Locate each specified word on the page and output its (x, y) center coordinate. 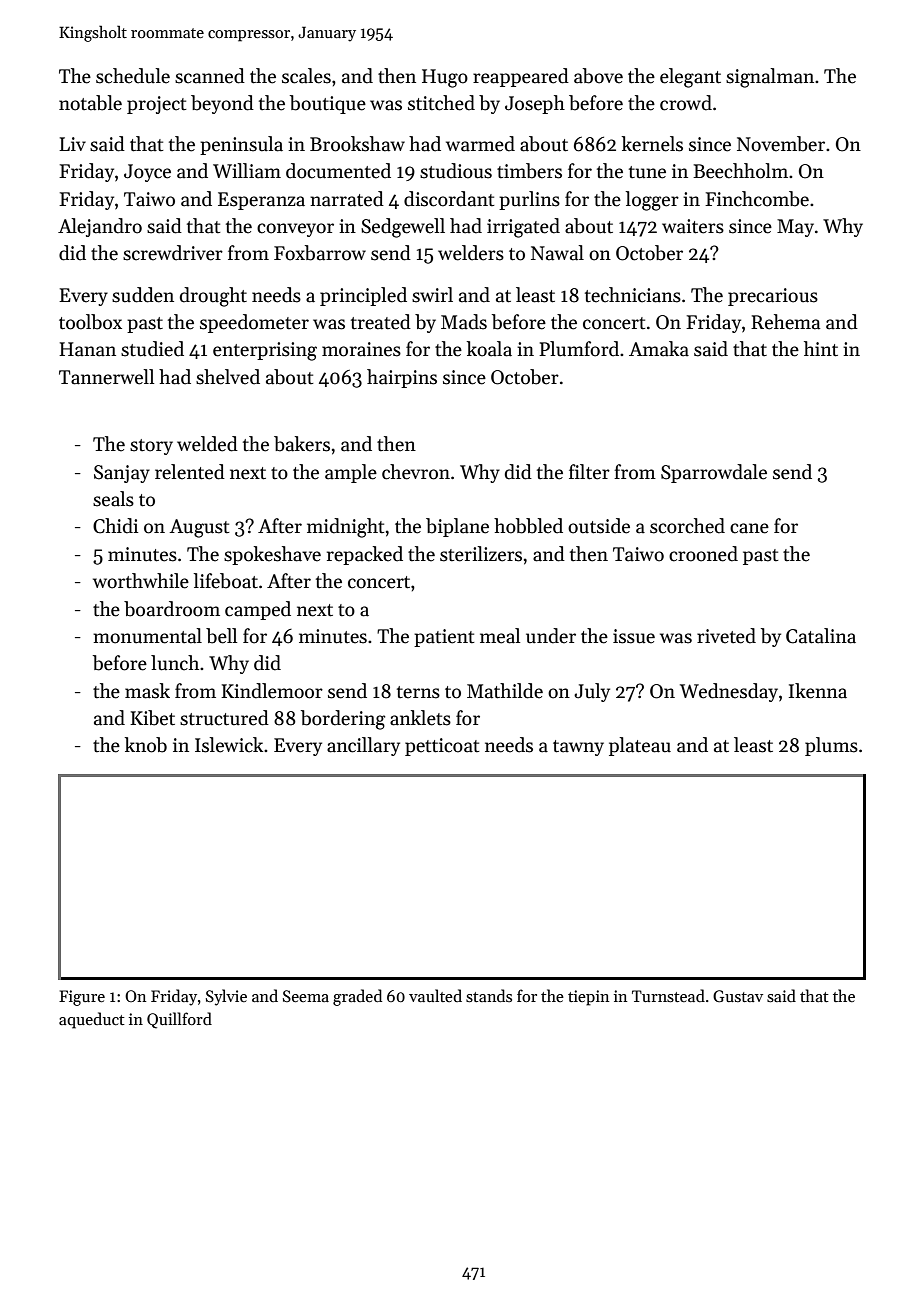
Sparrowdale (714, 473)
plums (831, 746)
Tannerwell (106, 377)
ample (351, 473)
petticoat (442, 747)
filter (589, 472)
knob (146, 745)
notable (90, 103)
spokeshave (272, 555)
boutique (328, 104)
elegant (690, 78)
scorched (687, 526)
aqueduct (92, 1020)
